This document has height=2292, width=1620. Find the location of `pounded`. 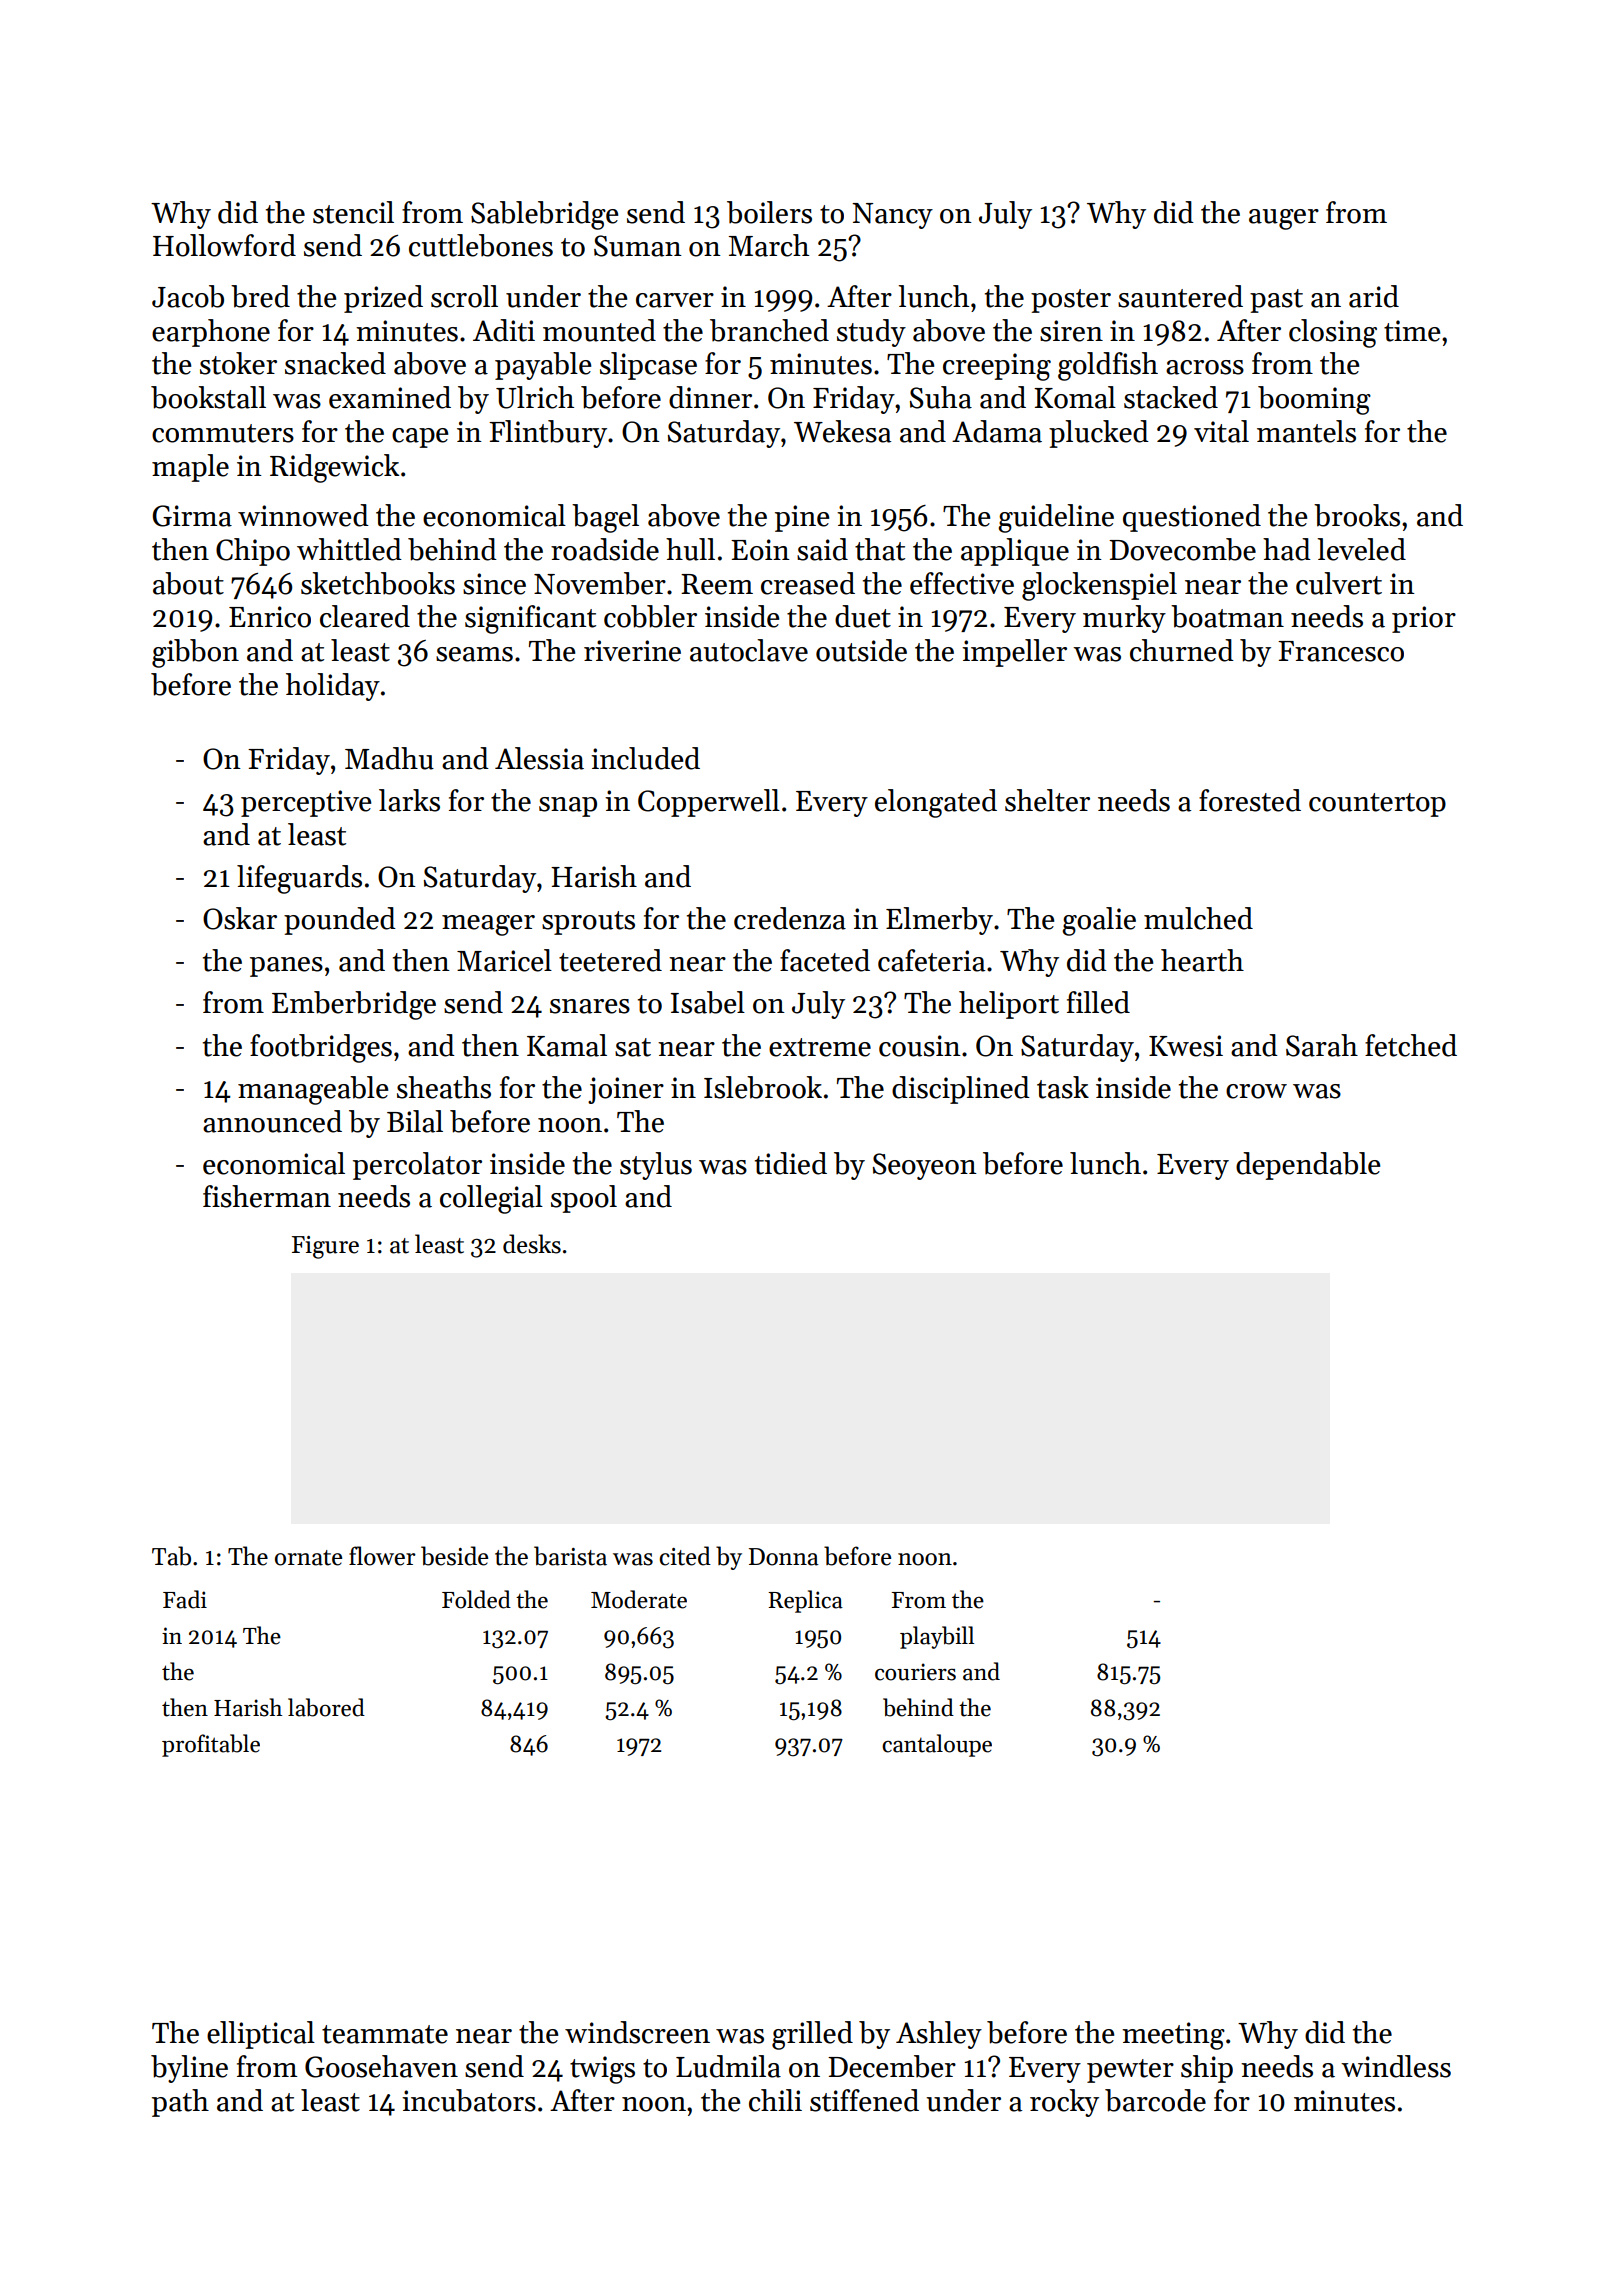

pounded is located at coordinates (340, 921).
